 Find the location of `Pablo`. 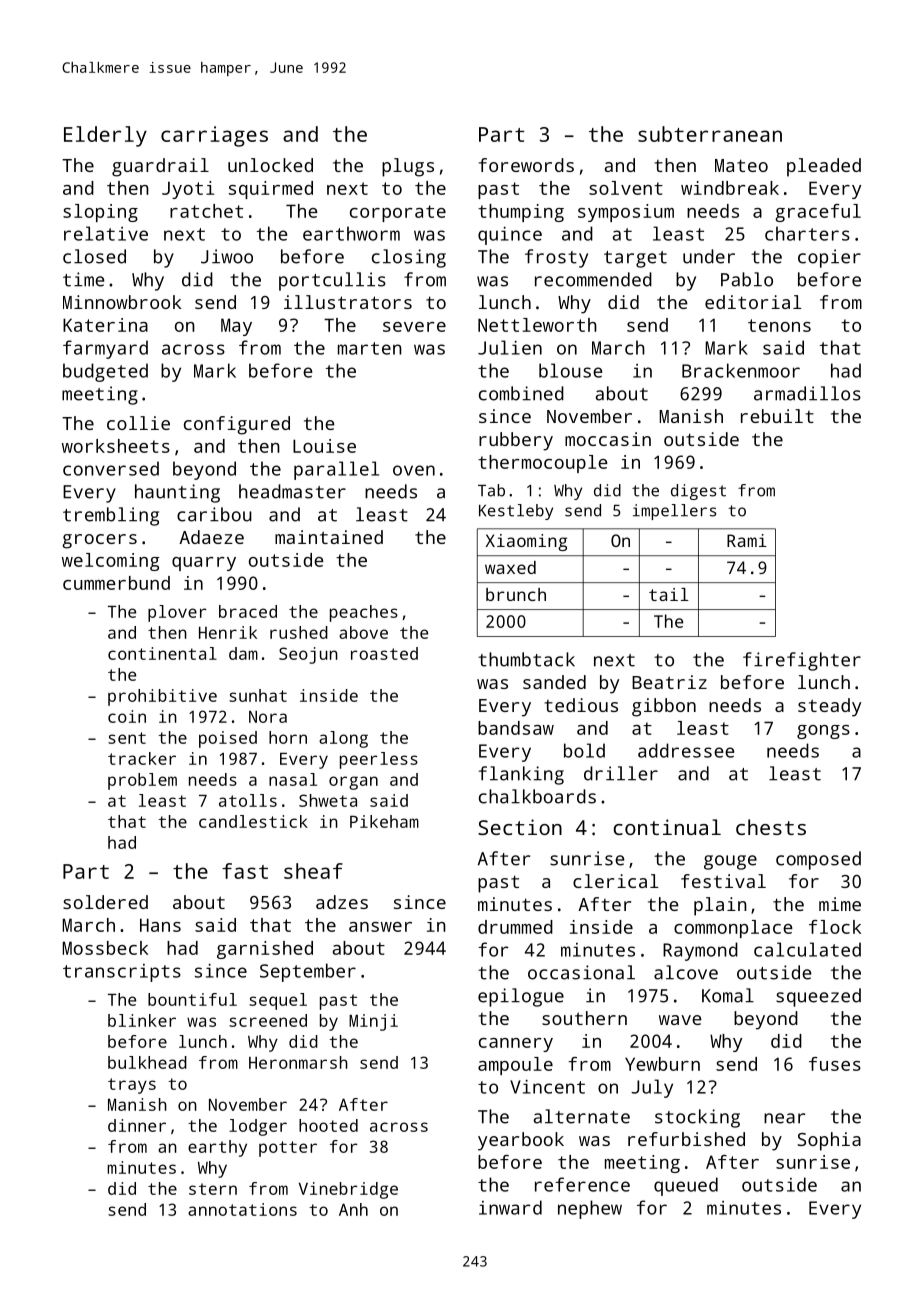

Pablo is located at coordinates (747, 279).
